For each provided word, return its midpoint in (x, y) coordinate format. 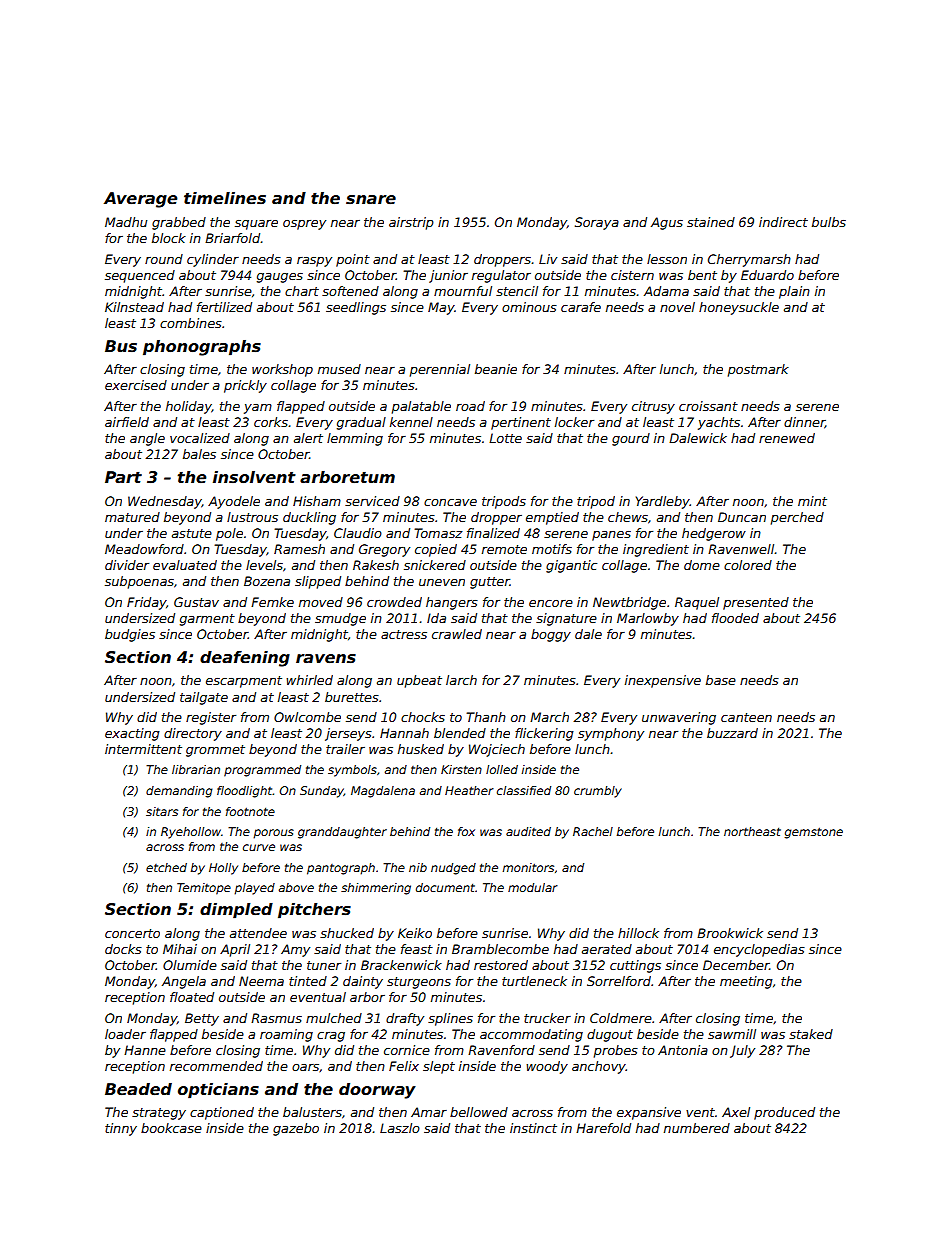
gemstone (813, 833)
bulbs (829, 222)
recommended (216, 1066)
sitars (162, 811)
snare (371, 200)
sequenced (140, 276)
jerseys (348, 734)
